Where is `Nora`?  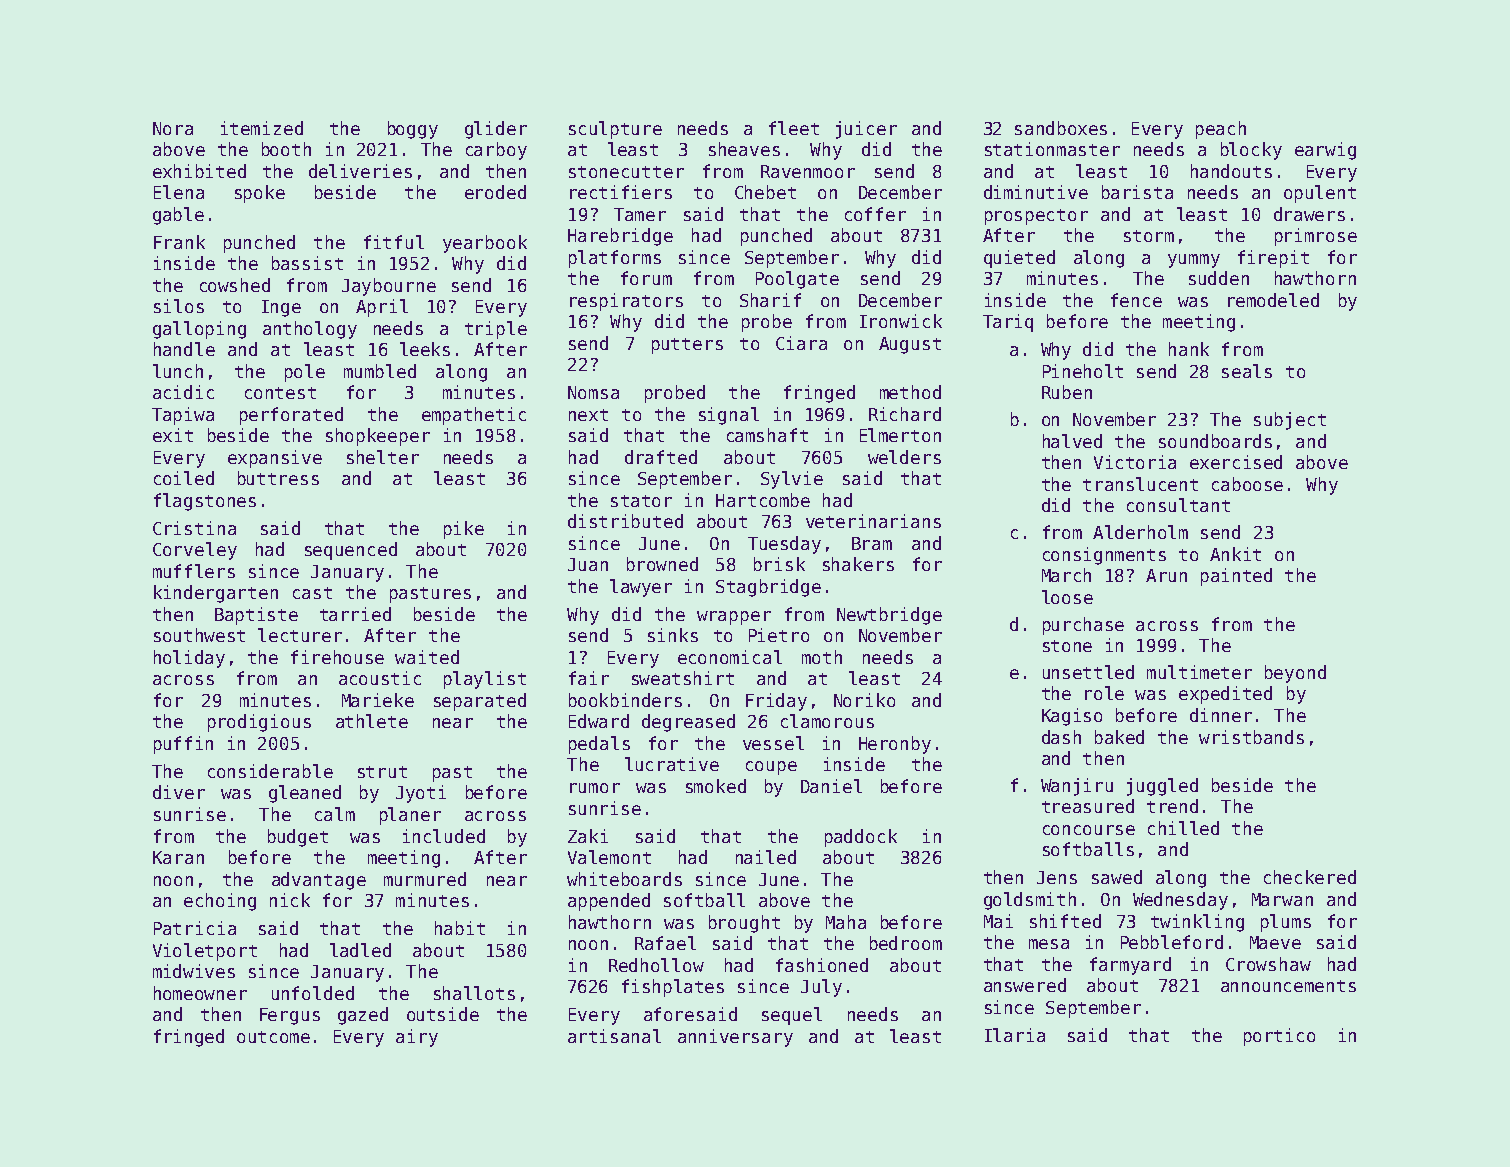 Nora is located at coordinates (173, 128).
